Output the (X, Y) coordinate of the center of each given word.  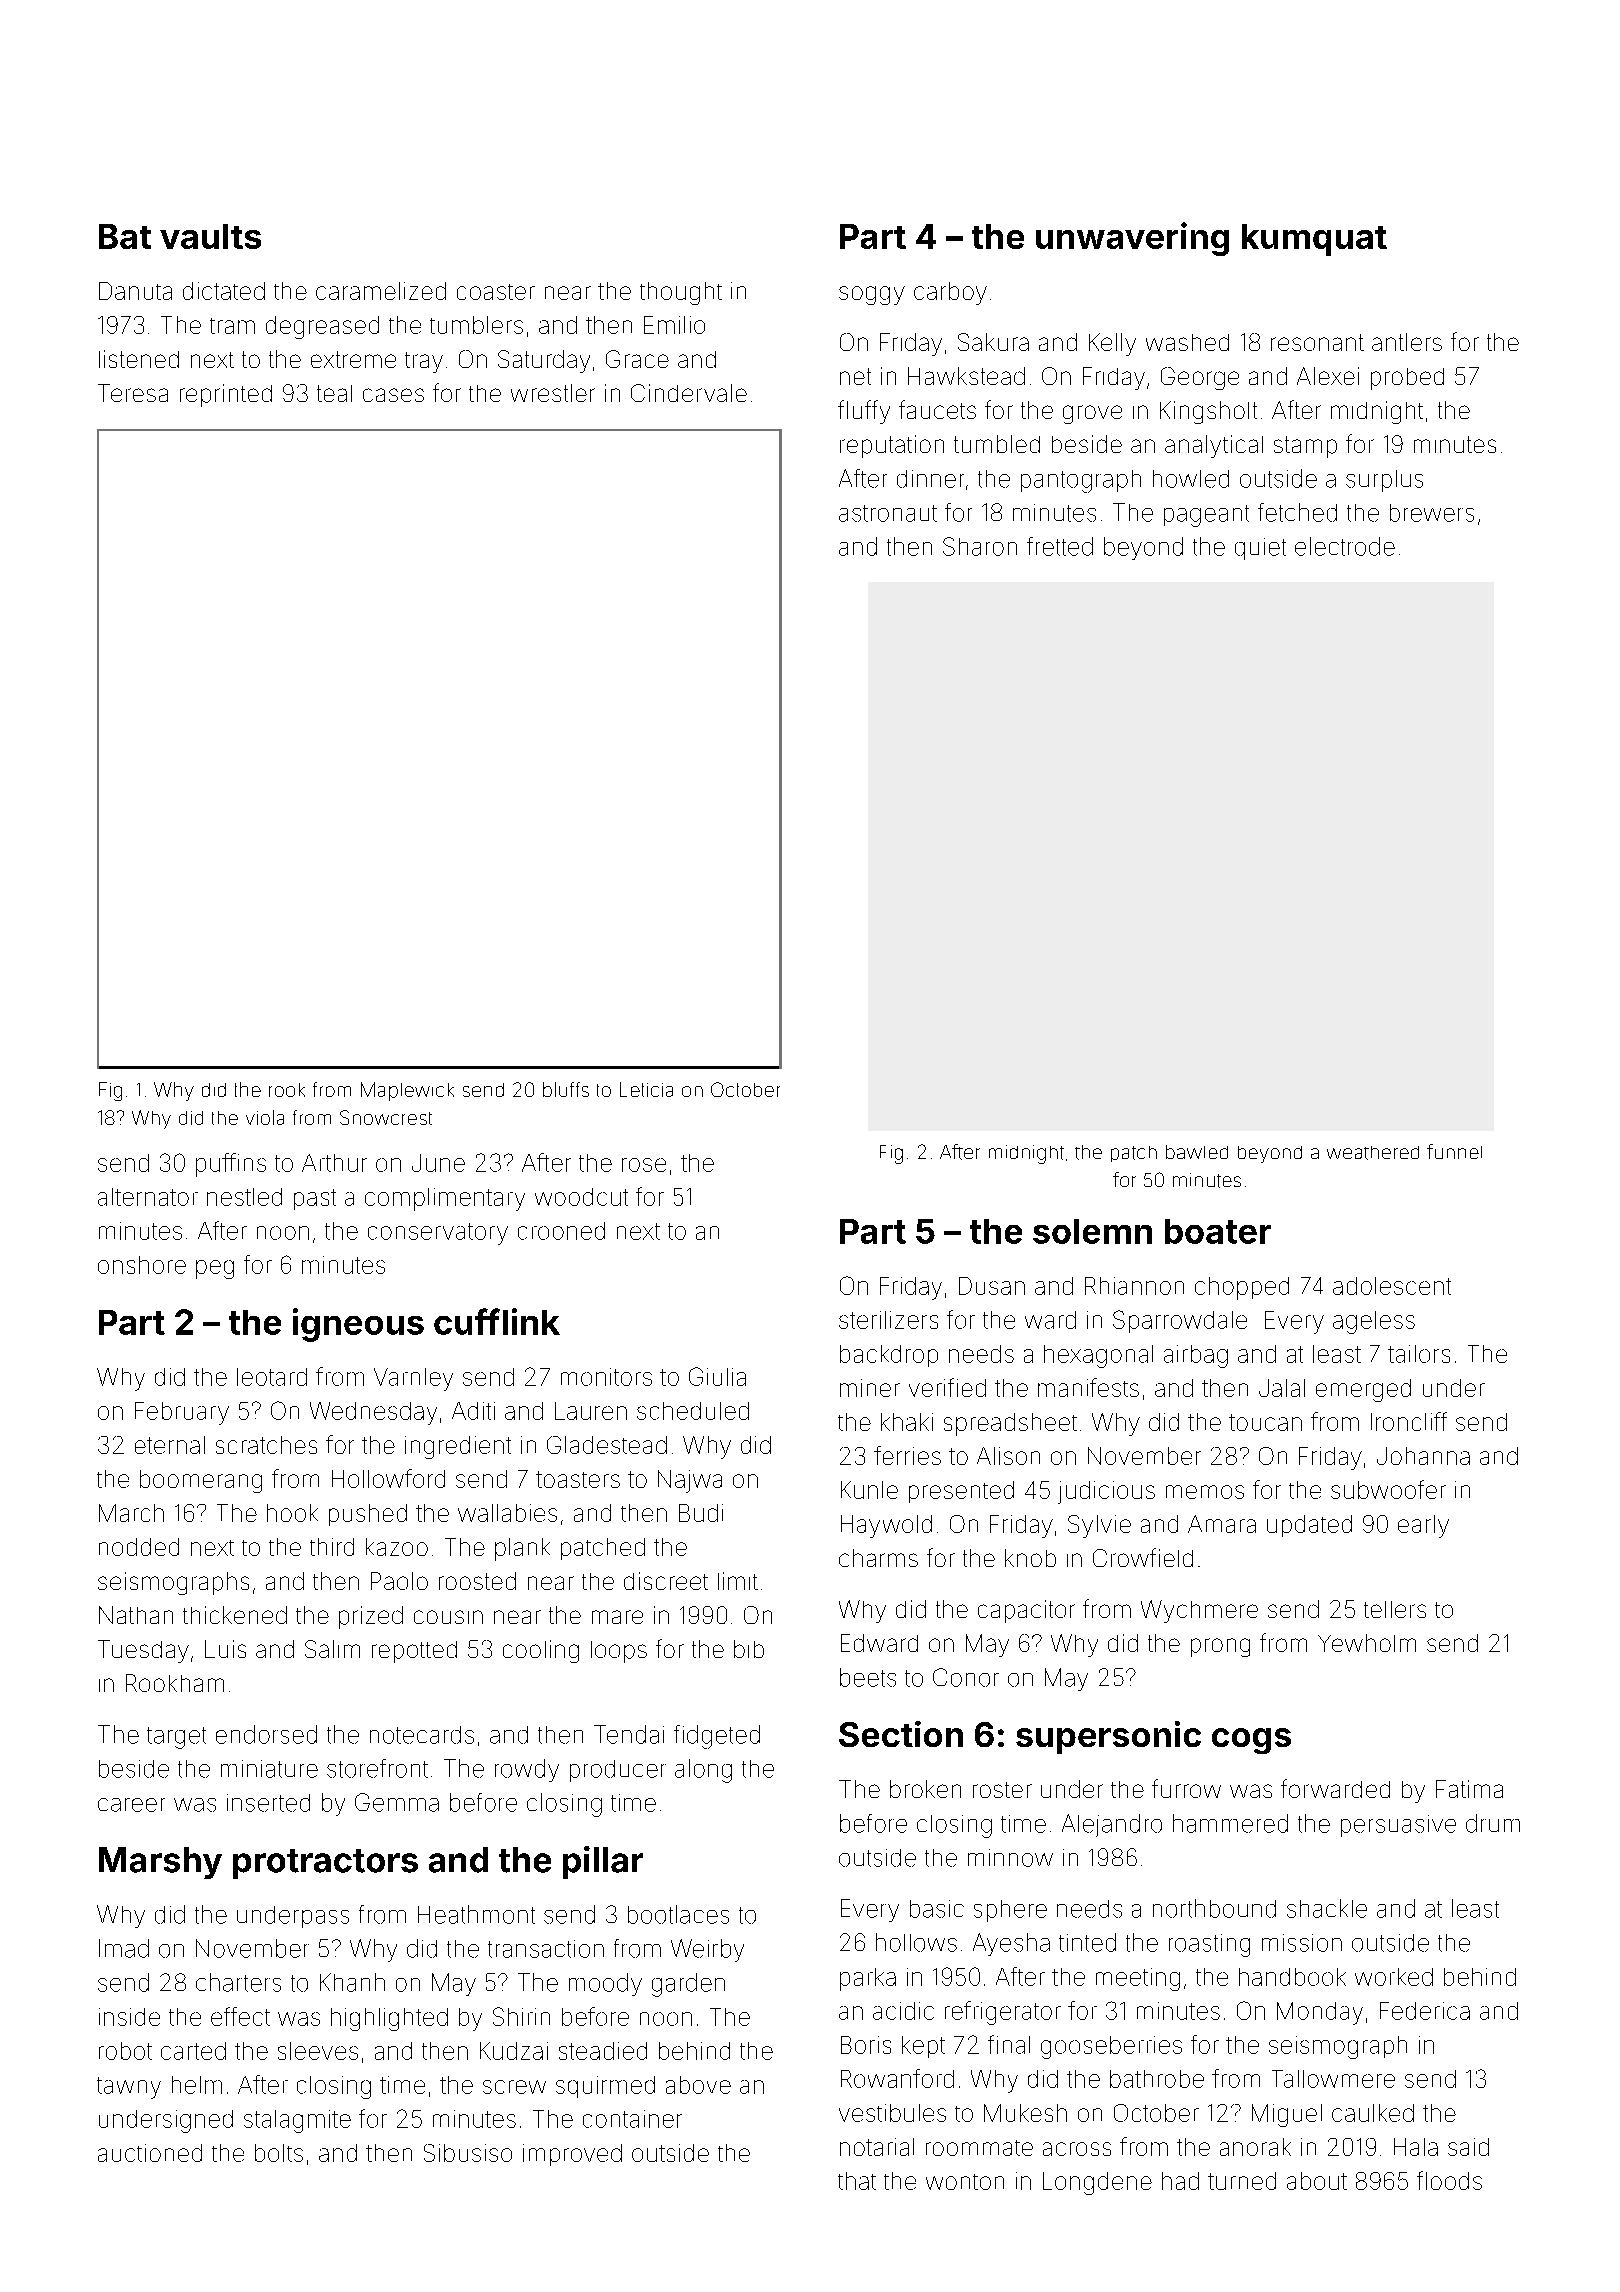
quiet (1260, 549)
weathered (1373, 1153)
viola (265, 1117)
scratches (266, 1445)
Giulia (717, 1376)
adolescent (1392, 1286)
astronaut (888, 513)
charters (238, 1982)
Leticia (646, 1089)
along (703, 1771)
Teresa (133, 393)
